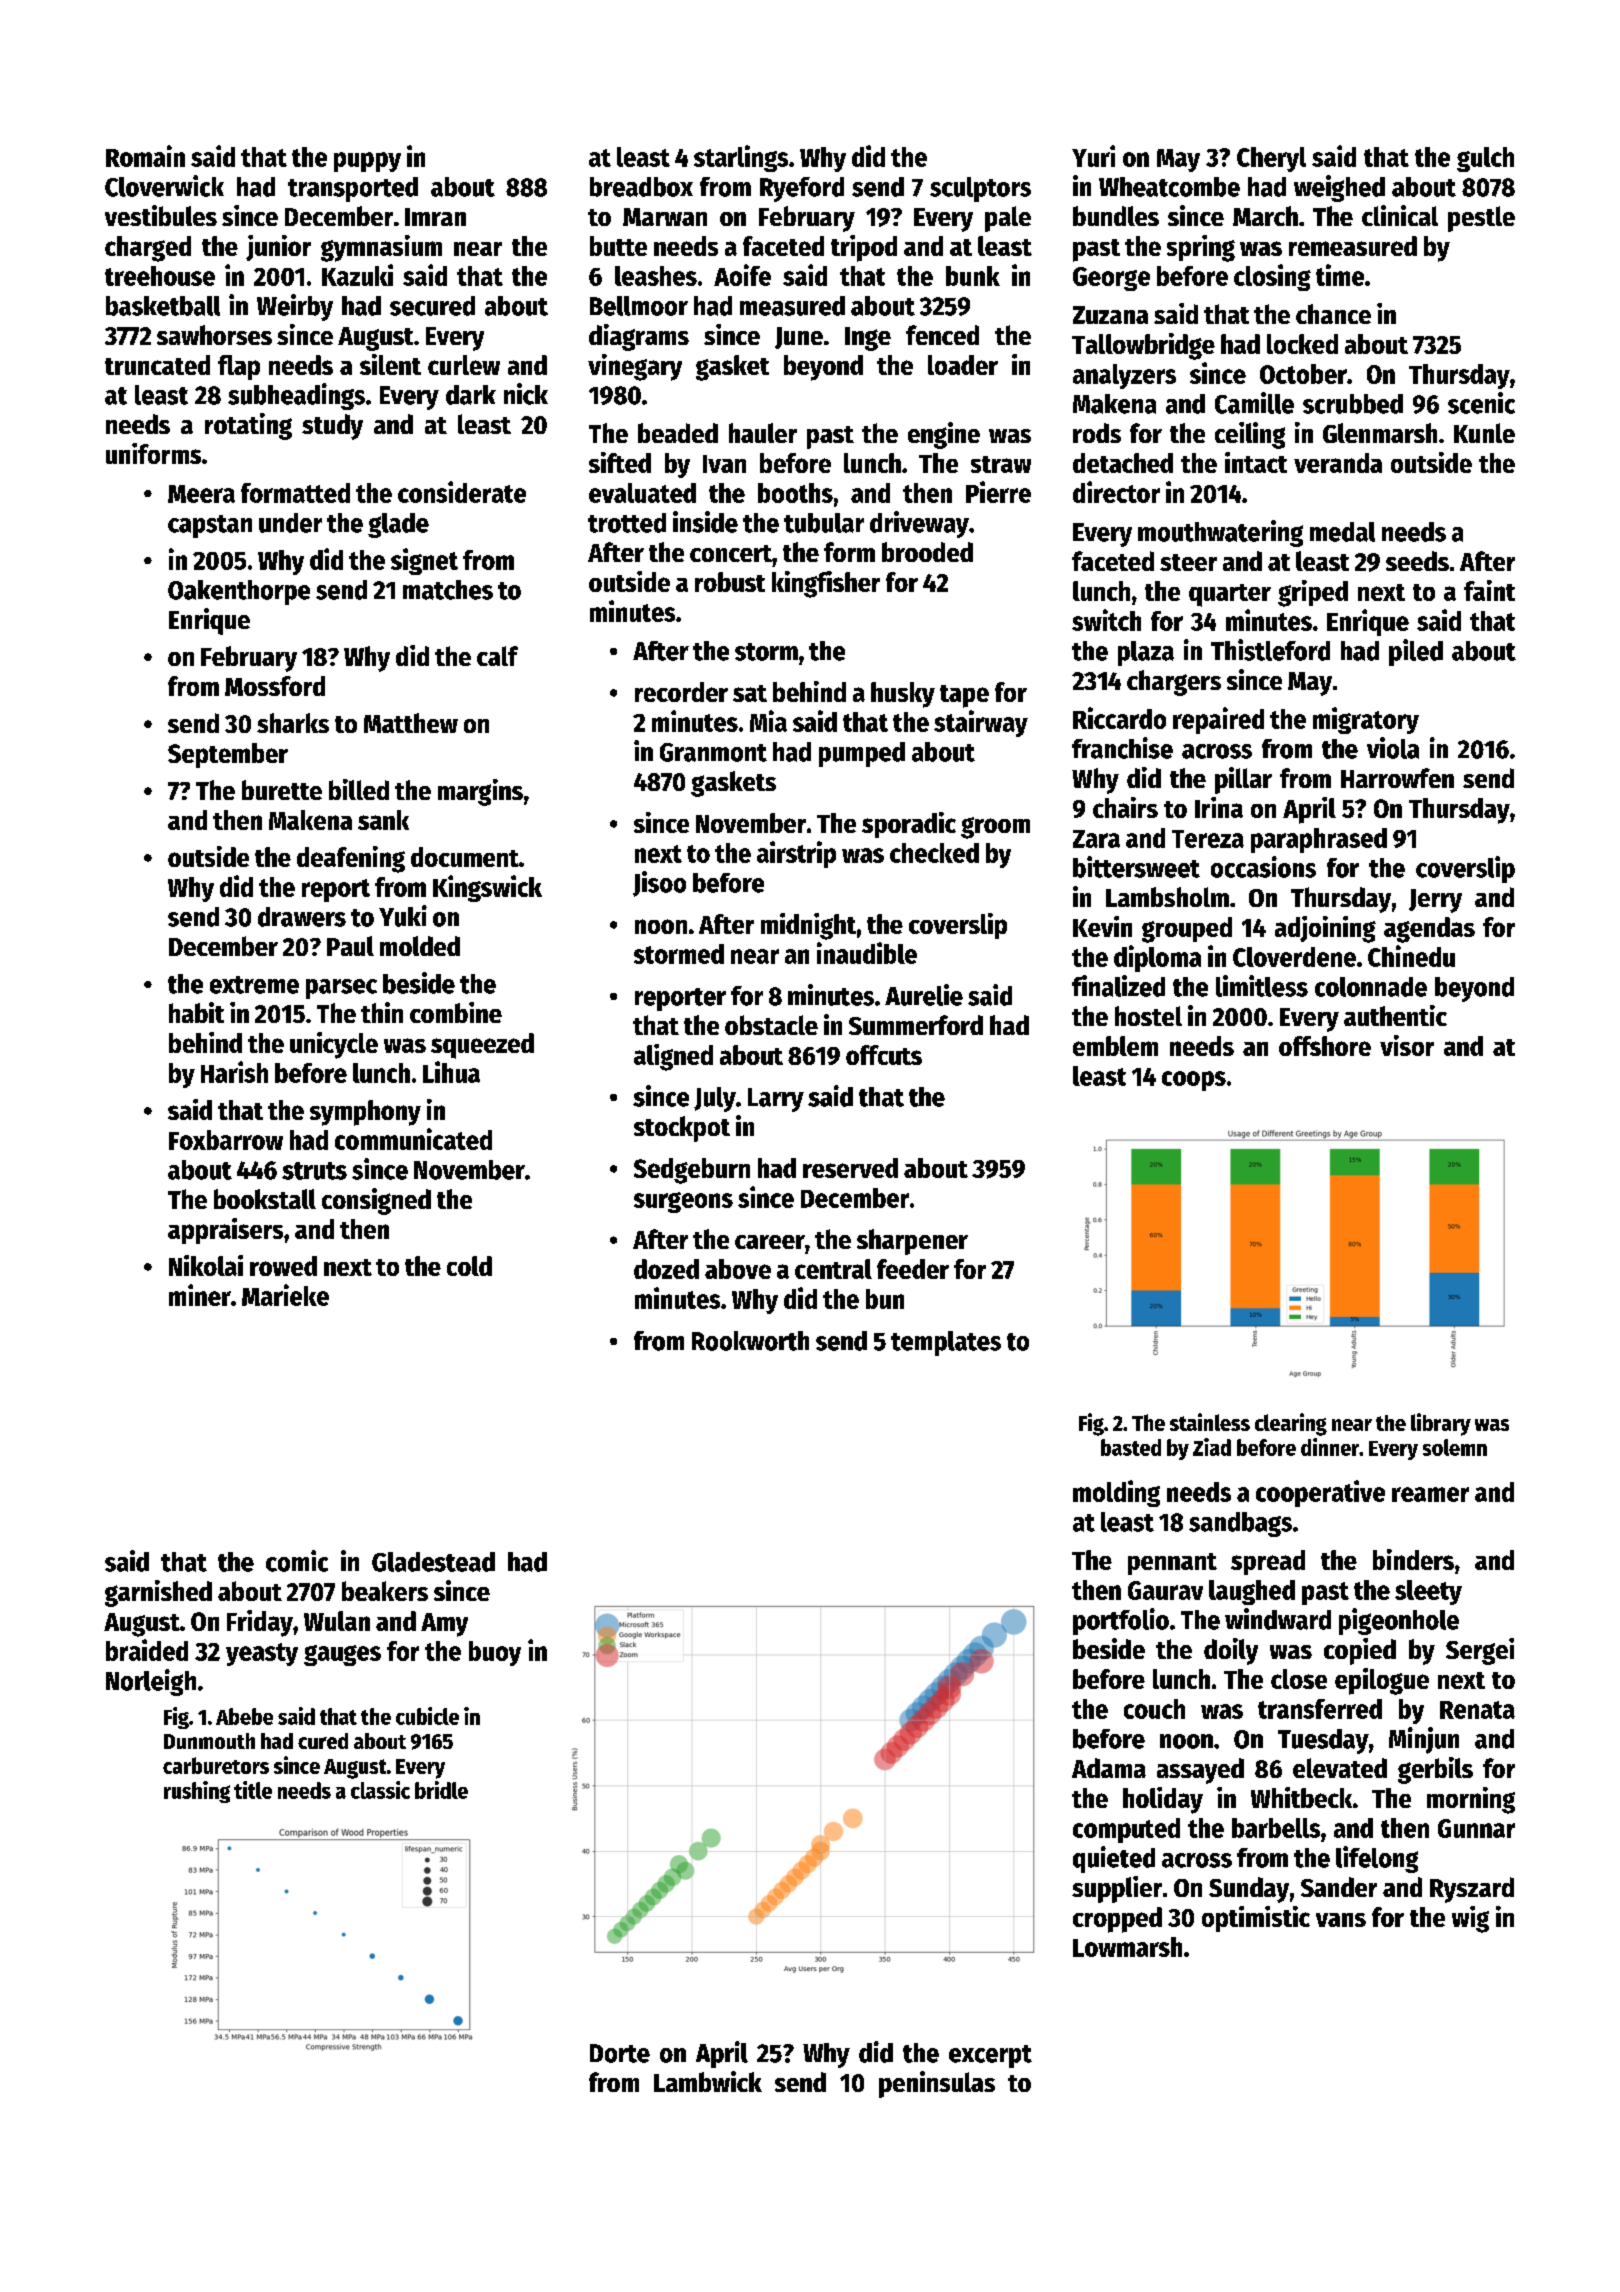 This document has width=1620, height=2292. Describe the element at coordinates (659, 884) in the document. I see `Jisoo` at that location.
